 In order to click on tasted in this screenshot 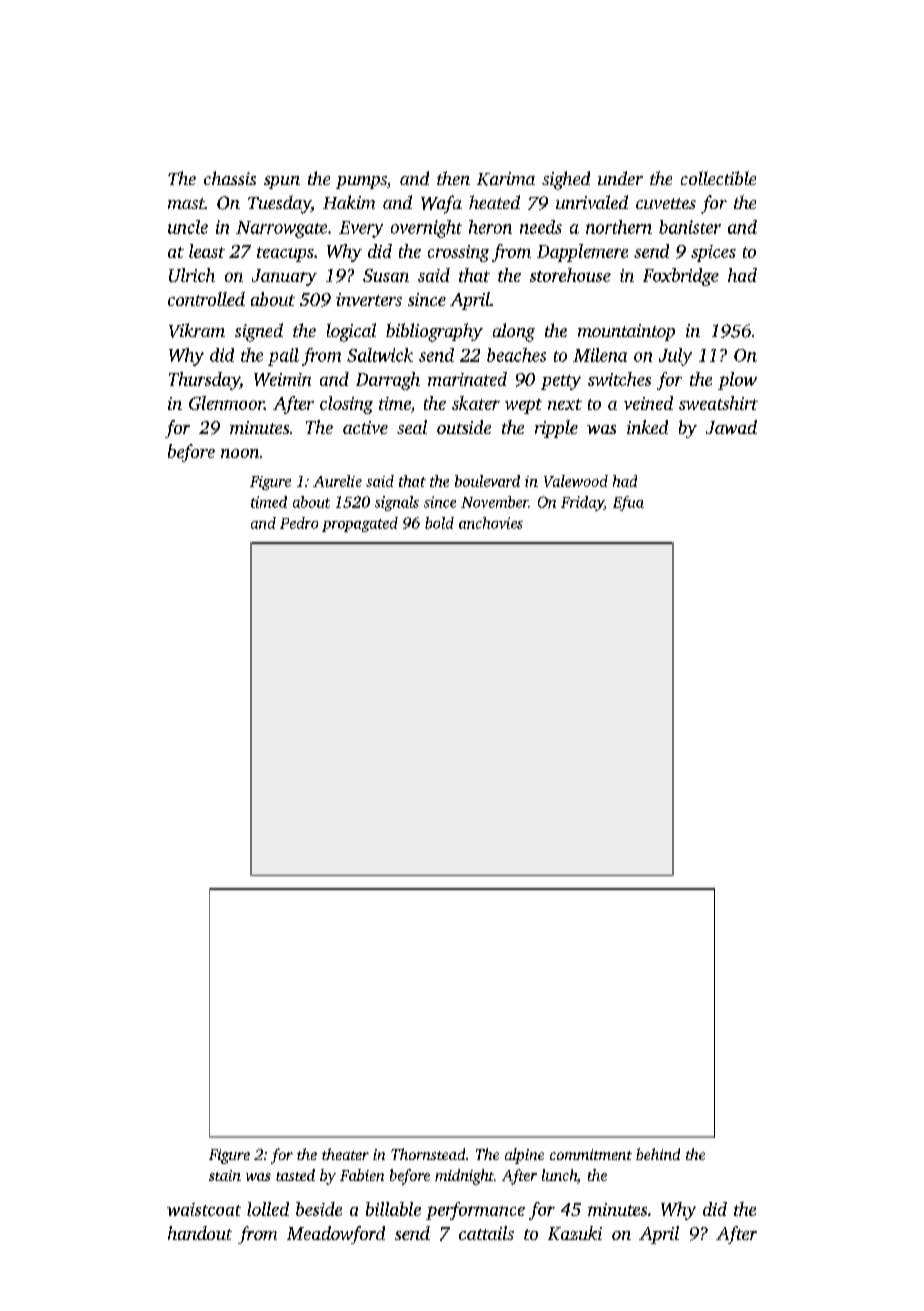, I will do `click(295, 1175)`.
